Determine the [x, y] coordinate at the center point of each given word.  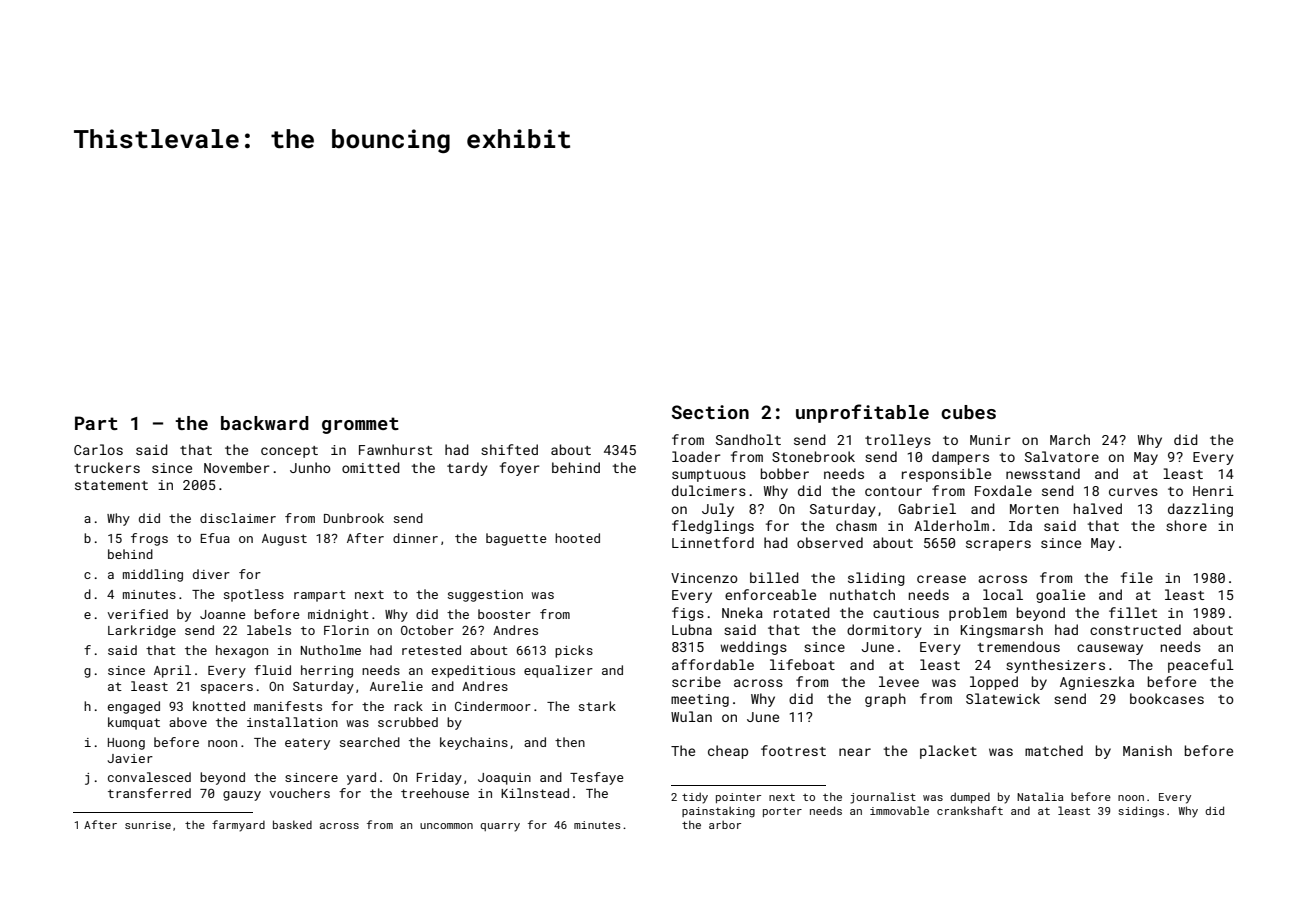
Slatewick [1003, 698]
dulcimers [709, 490]
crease [941, 579]
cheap [728, 752]
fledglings [713, 527]
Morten [1034, 509]
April [172, 671]
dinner [415, 538]
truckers [107, 467]
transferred [149, 793]
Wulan [691, 716]
